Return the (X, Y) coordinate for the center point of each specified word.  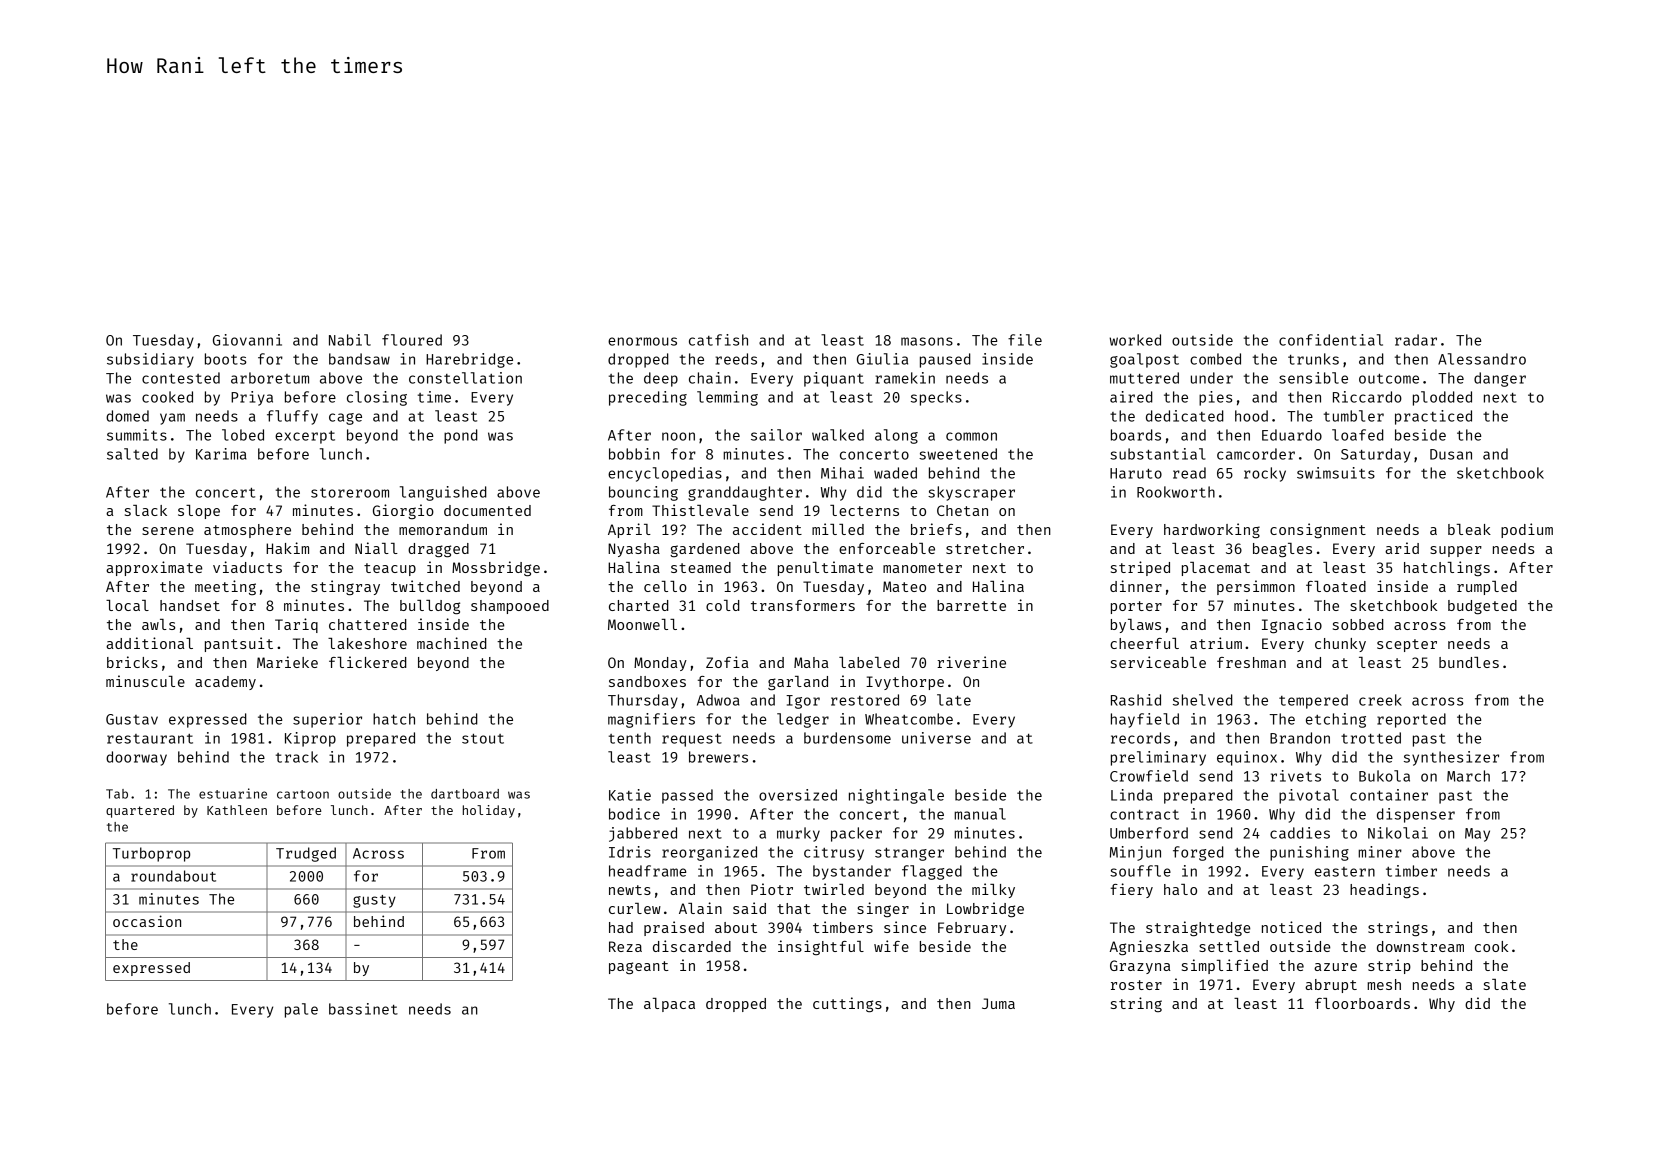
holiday (489, 811)
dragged (438, 550)
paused (945, 360)
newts (630, 890)
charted (639, 605)
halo (1180, 889)
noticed (1291, 927)
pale (301, 1010)
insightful (821, 947)
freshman (1251, 662)
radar (1416, 340)
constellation (465, 378)
